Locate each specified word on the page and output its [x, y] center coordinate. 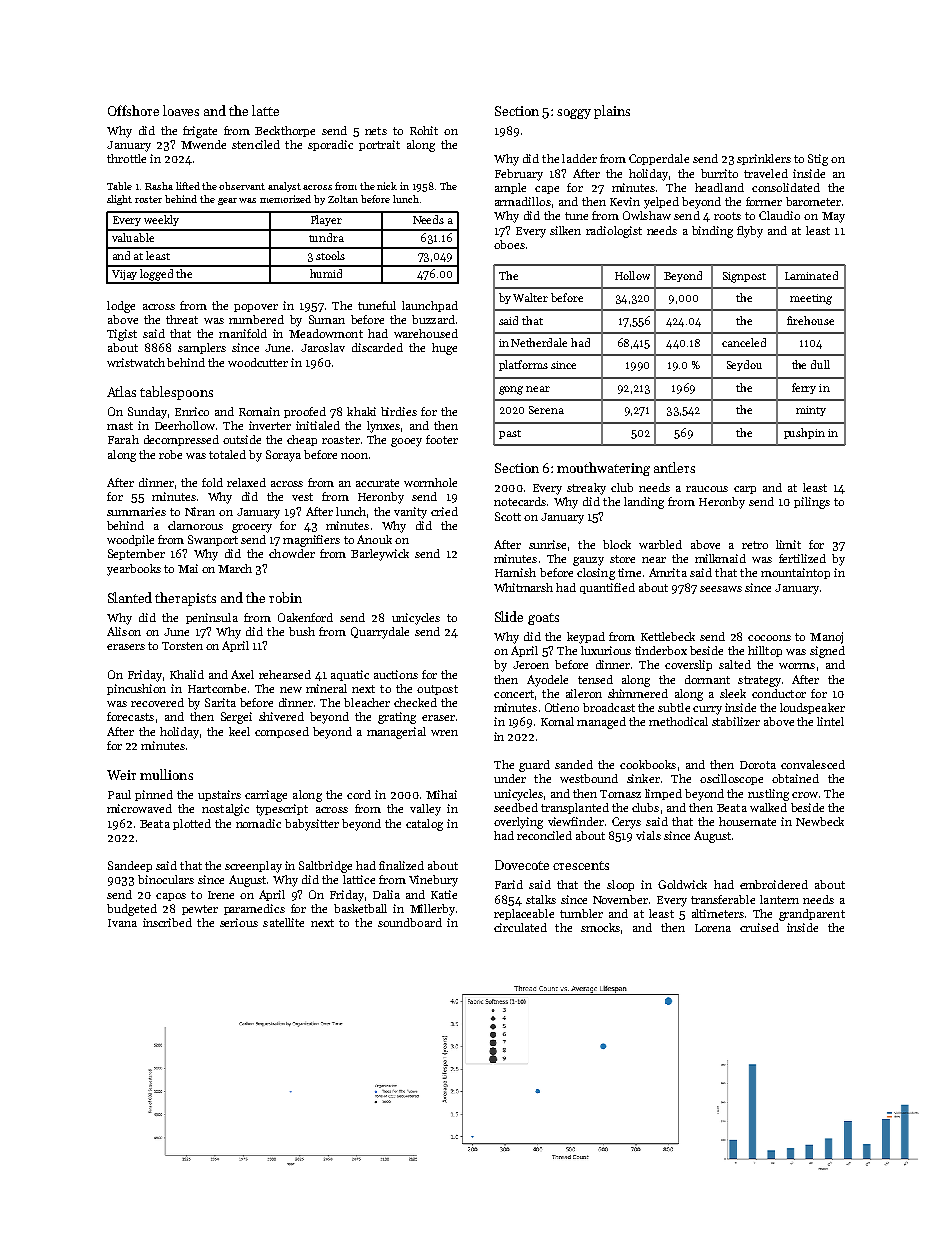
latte [265, 110]
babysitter [312, 825]
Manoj [826, 638]
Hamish [515, 572]
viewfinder [576, 821]
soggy [574, 114]
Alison [124, 631]
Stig [818, 160]
